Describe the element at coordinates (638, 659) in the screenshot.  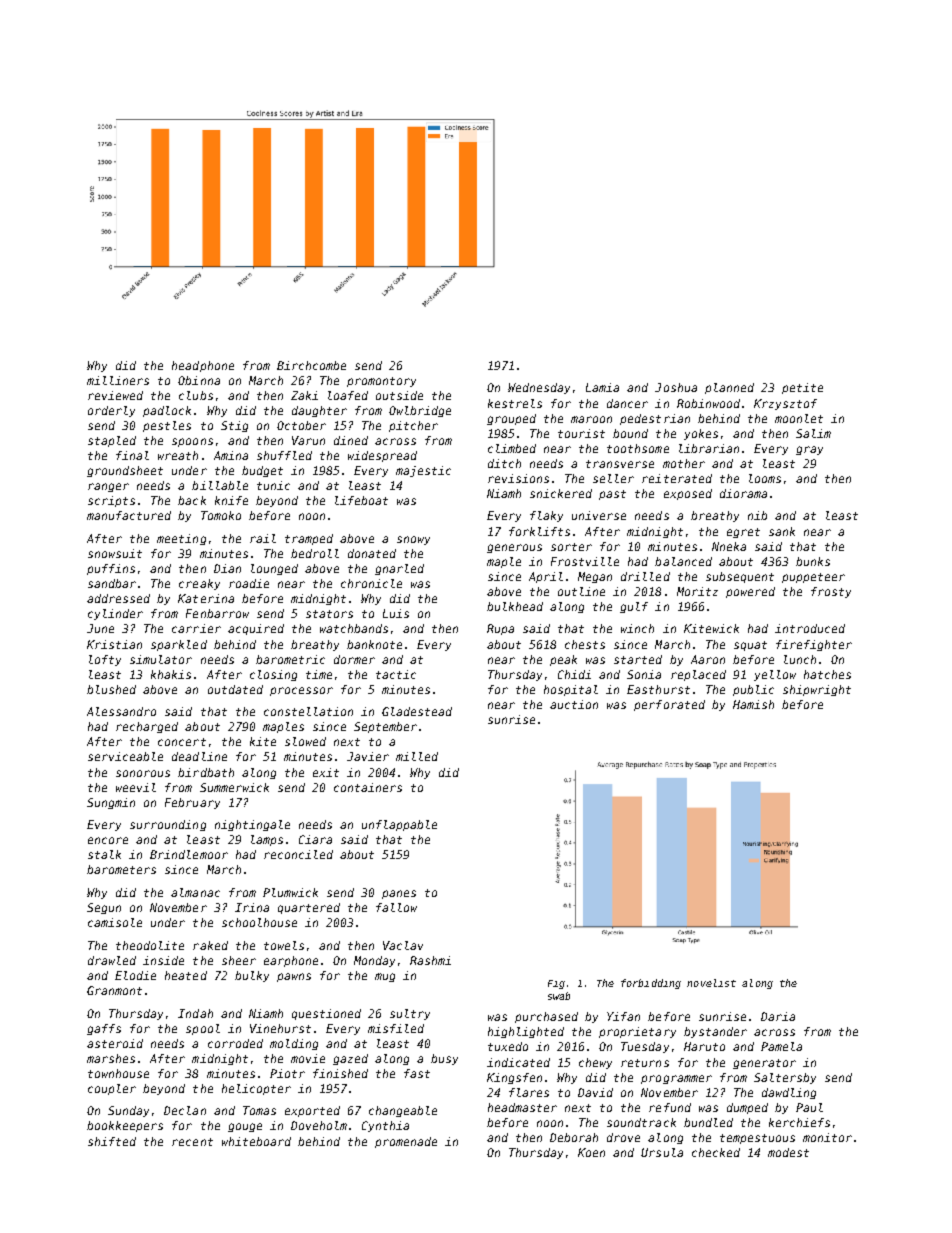
I see `started` at that location.
